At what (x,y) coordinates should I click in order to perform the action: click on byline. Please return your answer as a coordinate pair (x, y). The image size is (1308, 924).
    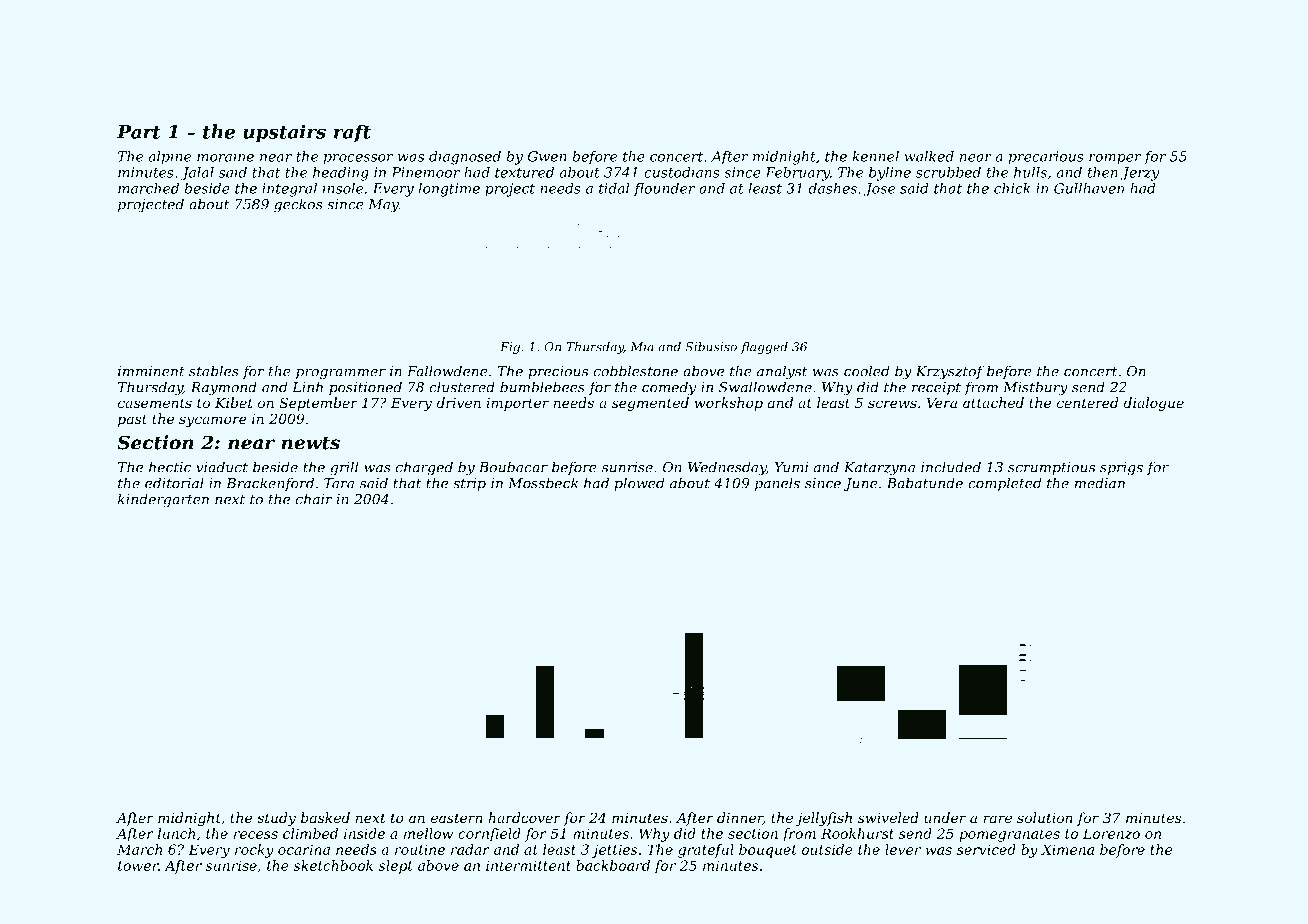
    Looking at the image, I should click on (890, 174).
